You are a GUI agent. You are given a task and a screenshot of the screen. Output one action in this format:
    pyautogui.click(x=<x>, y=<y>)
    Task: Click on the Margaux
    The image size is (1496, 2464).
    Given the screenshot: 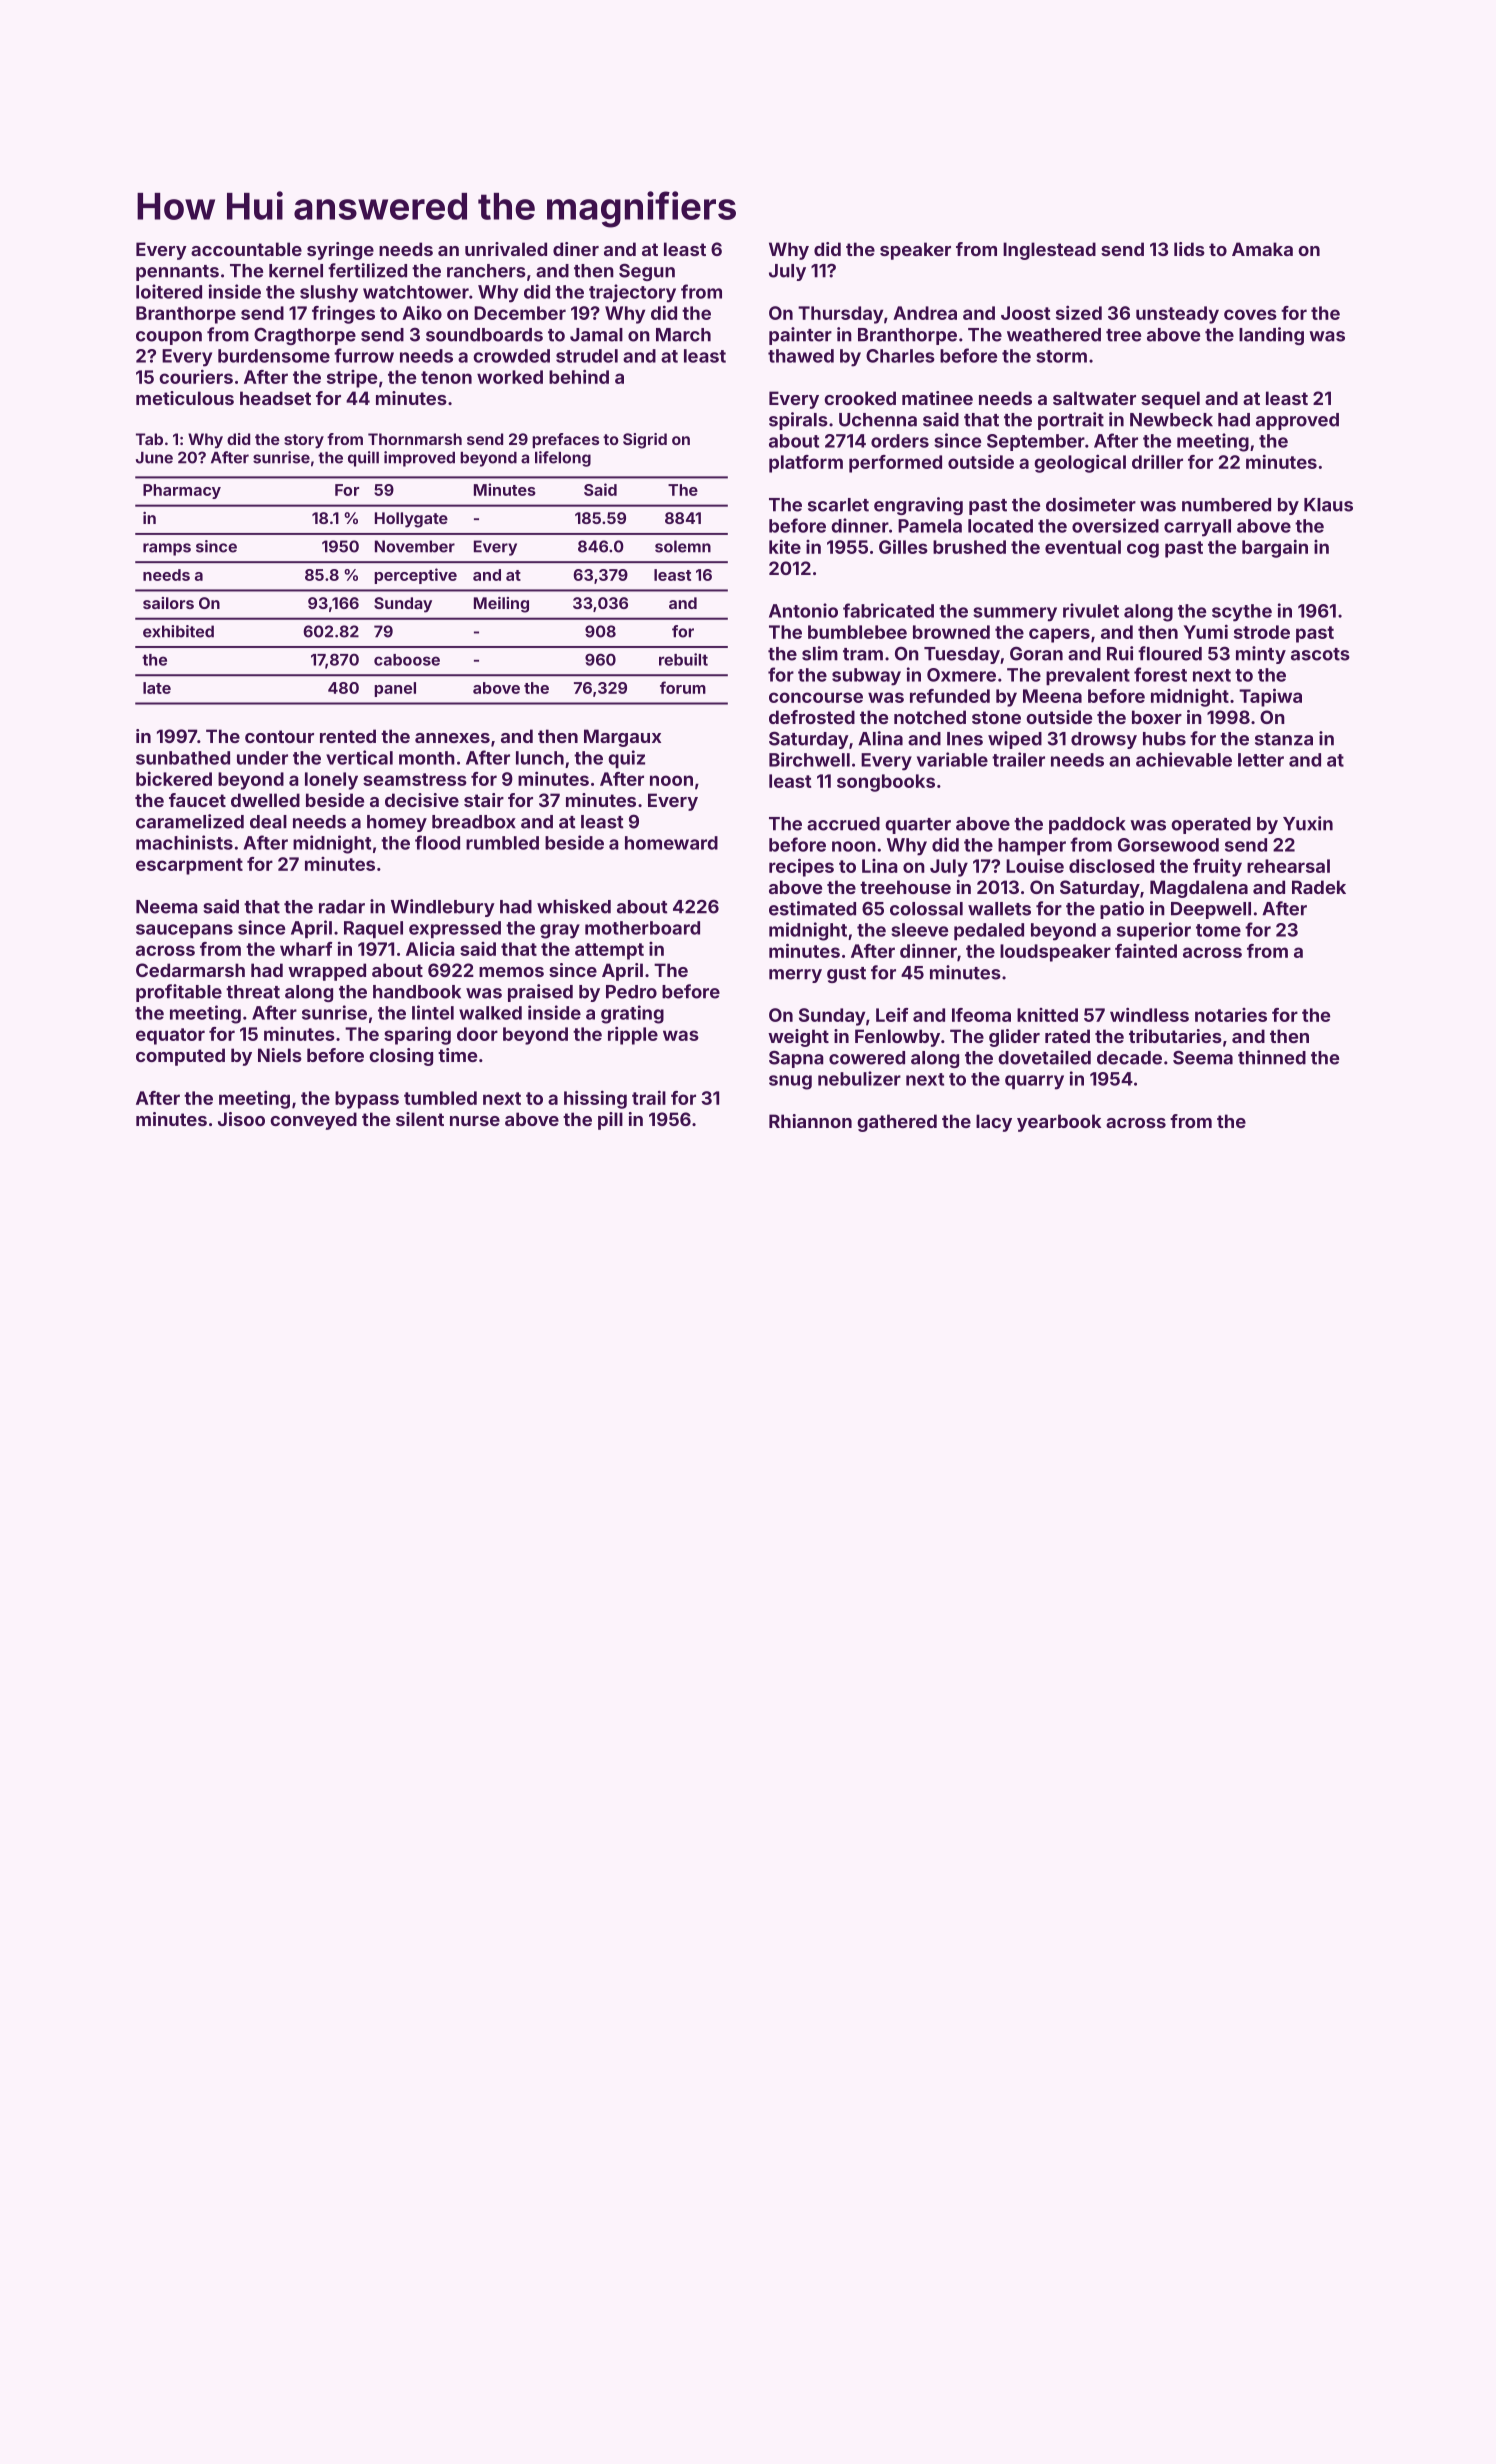 What is the action you would take?
    pyautogui.click(x=622, y=738)
